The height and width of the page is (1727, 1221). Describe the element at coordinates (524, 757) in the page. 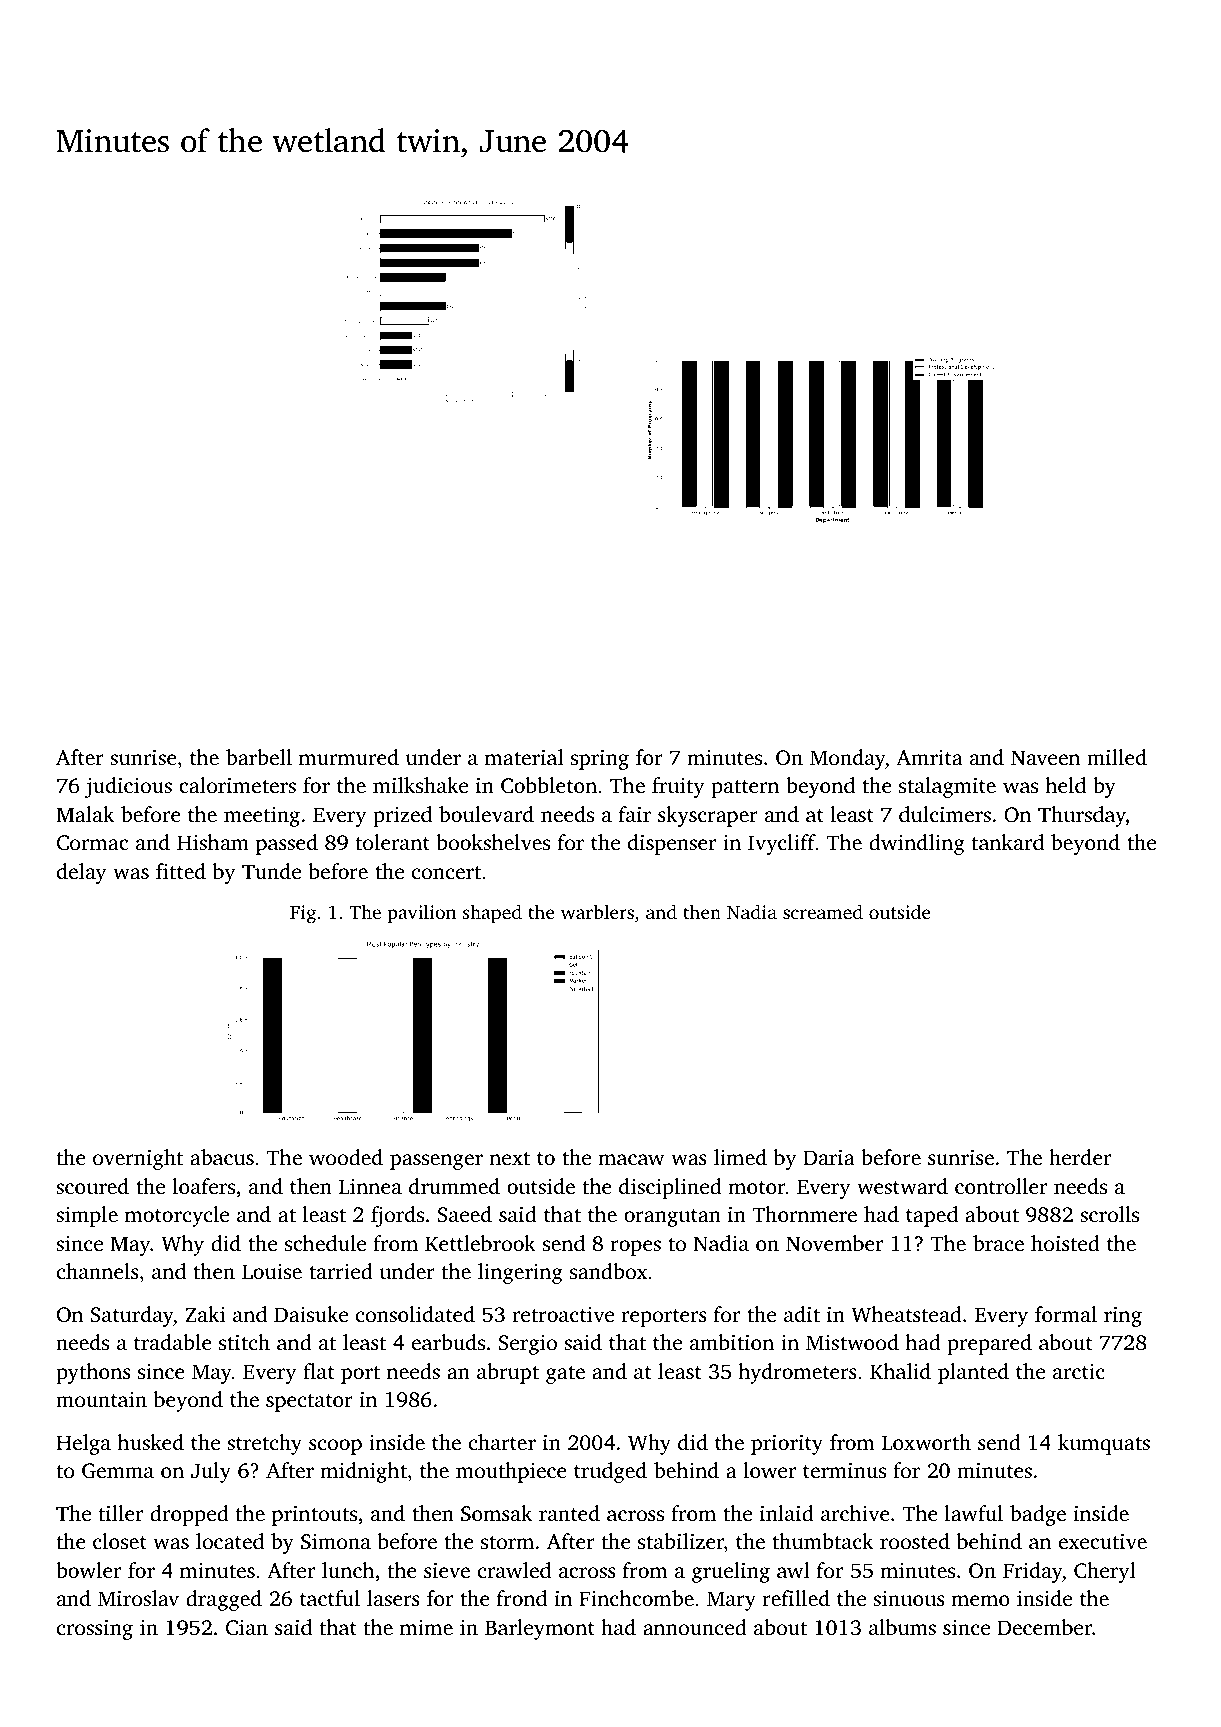

I see `material` at that location.
